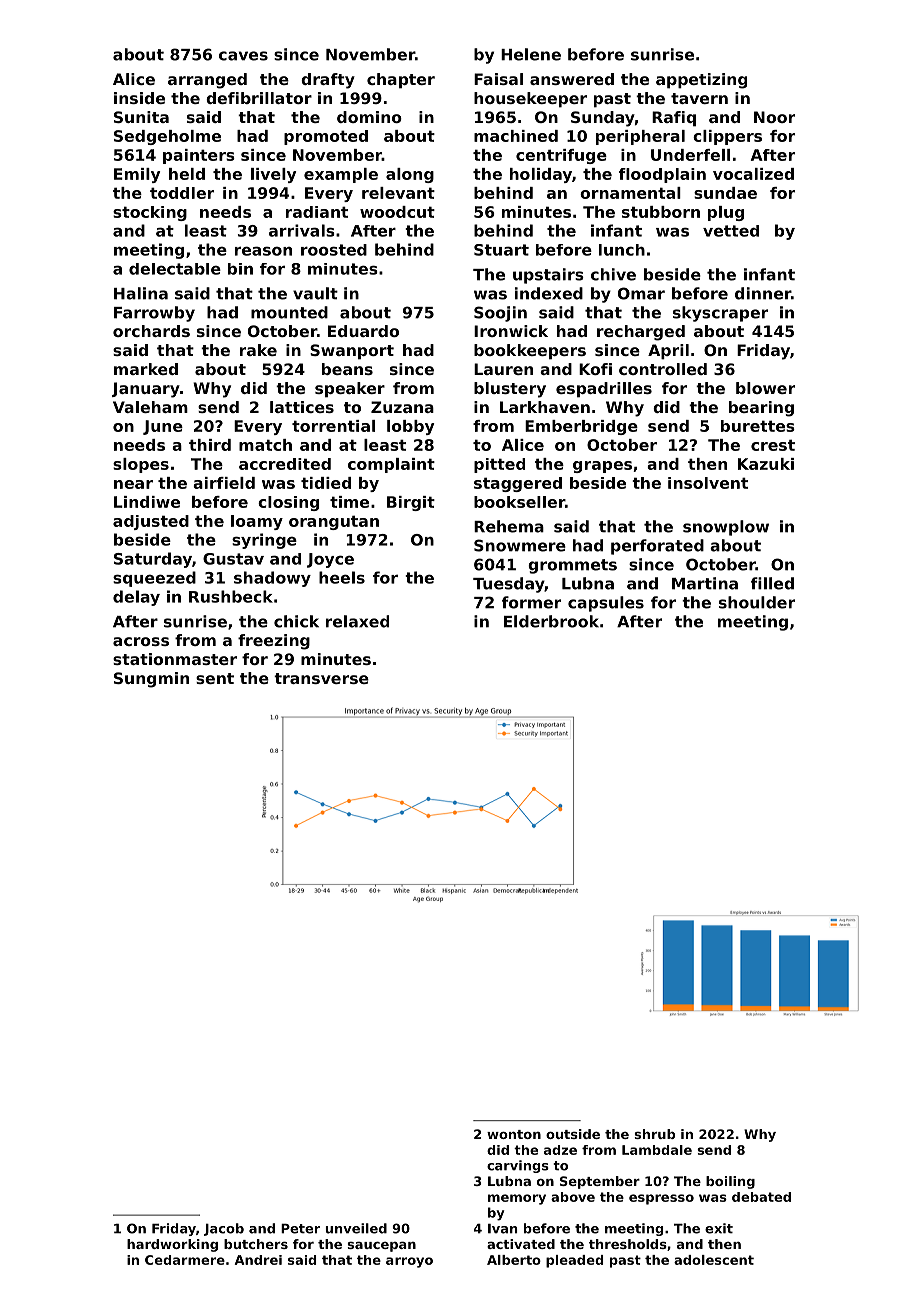  Describe the element at coordinates (514, 1134) in the screenshot. I see `wonton` at that location.
